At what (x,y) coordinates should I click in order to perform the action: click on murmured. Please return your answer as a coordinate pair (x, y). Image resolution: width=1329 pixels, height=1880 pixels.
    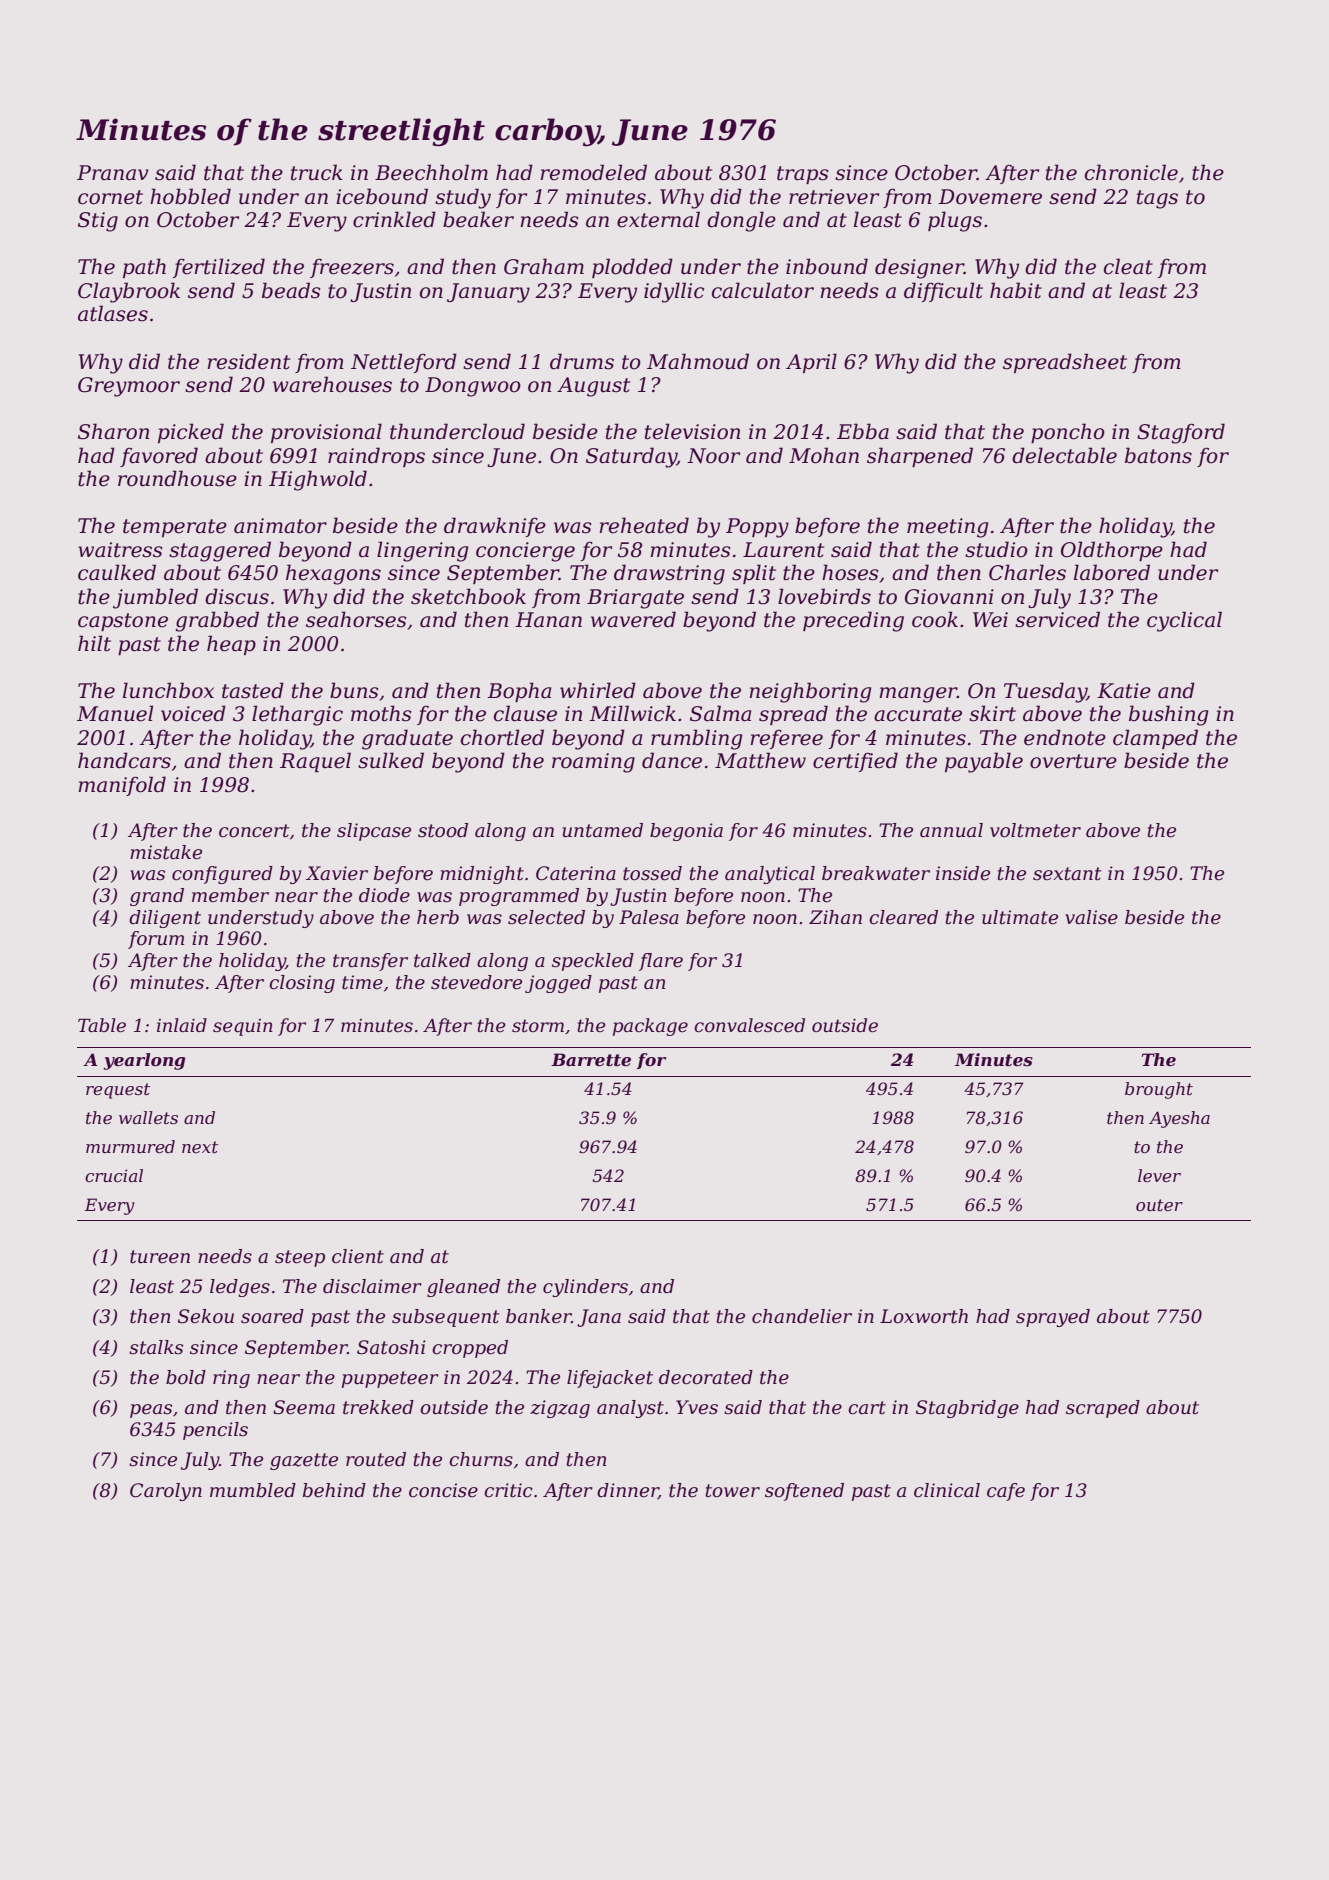
    Looking at the image, I should click on (130, 1146).
